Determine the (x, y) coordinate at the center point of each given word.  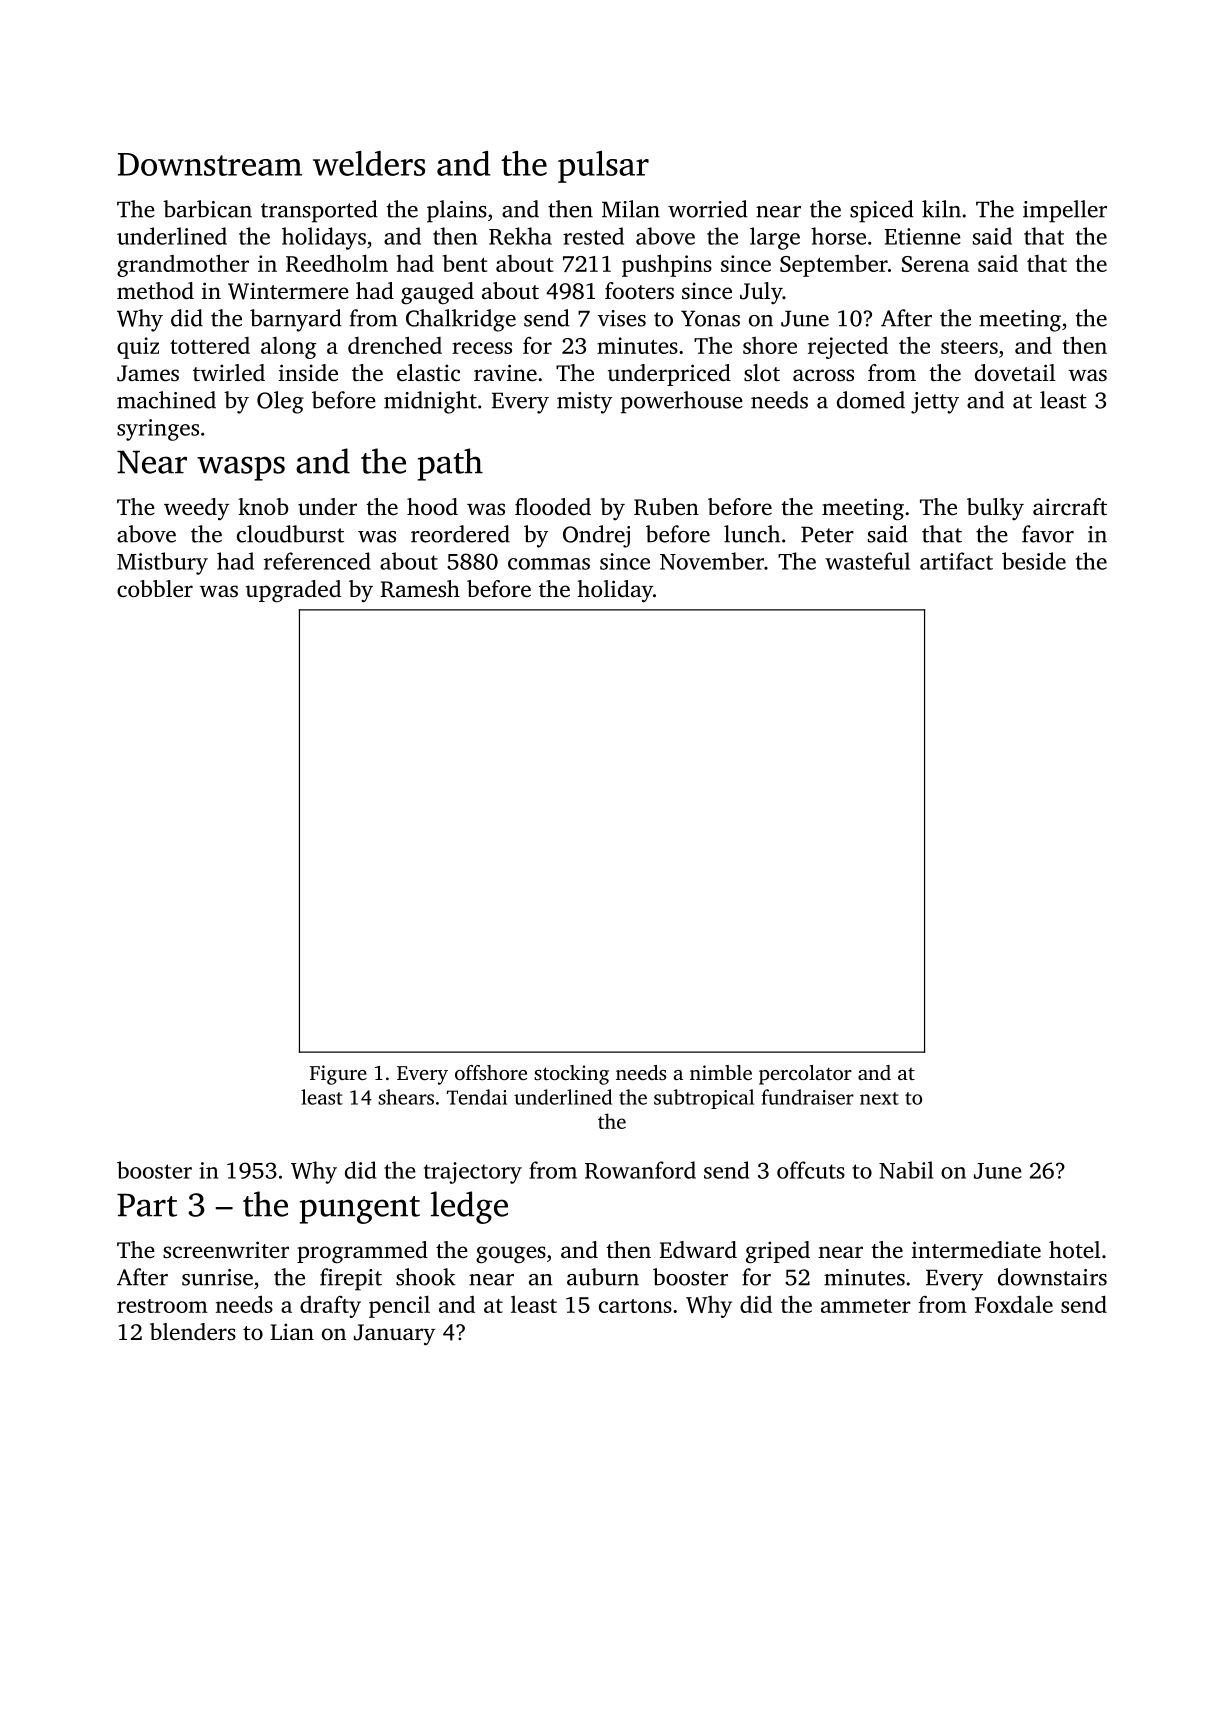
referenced (317, 561)
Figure (338, 1075)
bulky (995, 509)
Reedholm (337, 263)
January (394, 1335)
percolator (805, 1075)
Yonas (710, 318)
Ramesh (420, 589)
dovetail (1015, 373)
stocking (571, 1075)
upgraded (293, 591)
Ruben (666, 507)
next (879, 1098)
